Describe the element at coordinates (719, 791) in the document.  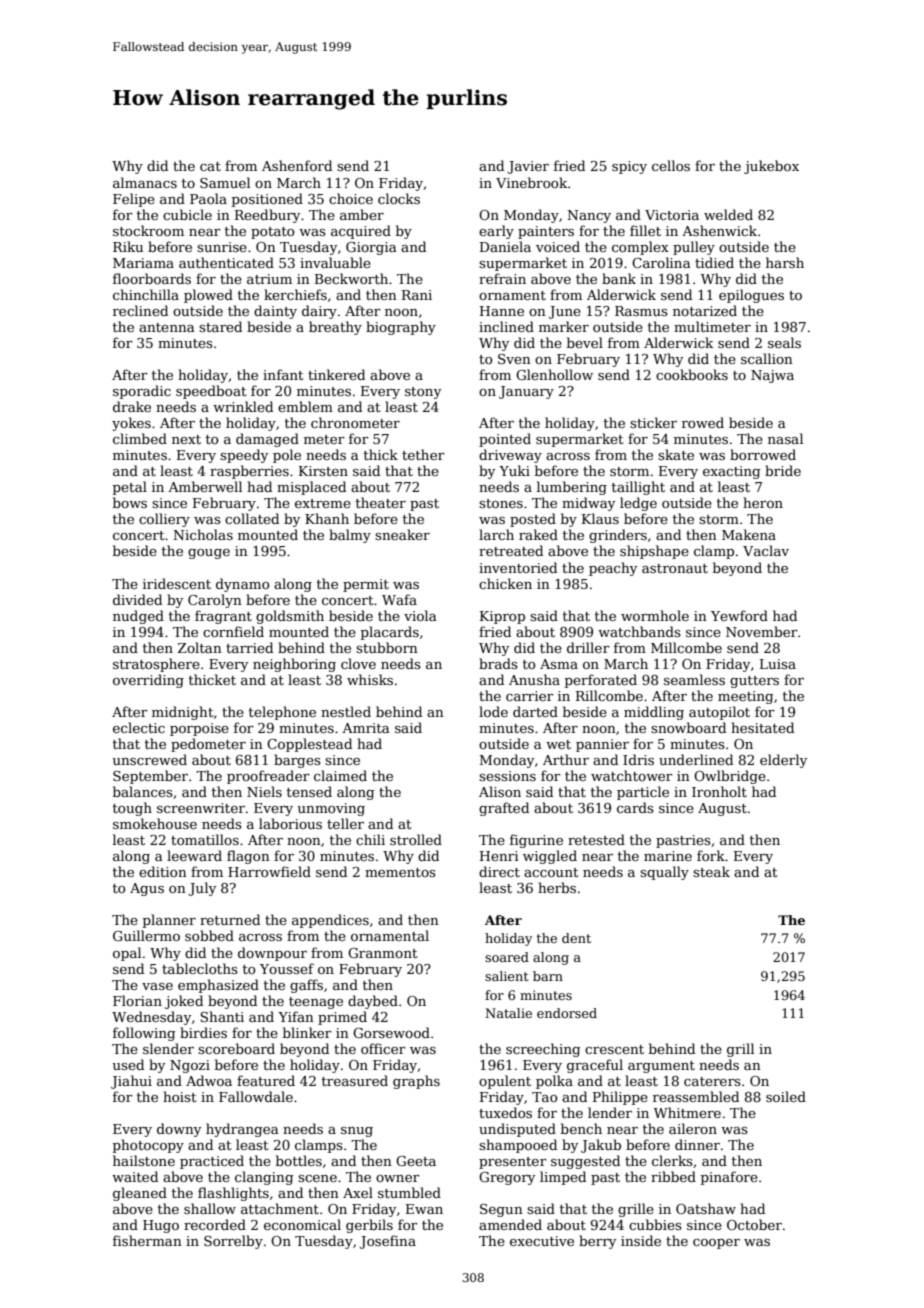
I see `Ironholt` at that location.
